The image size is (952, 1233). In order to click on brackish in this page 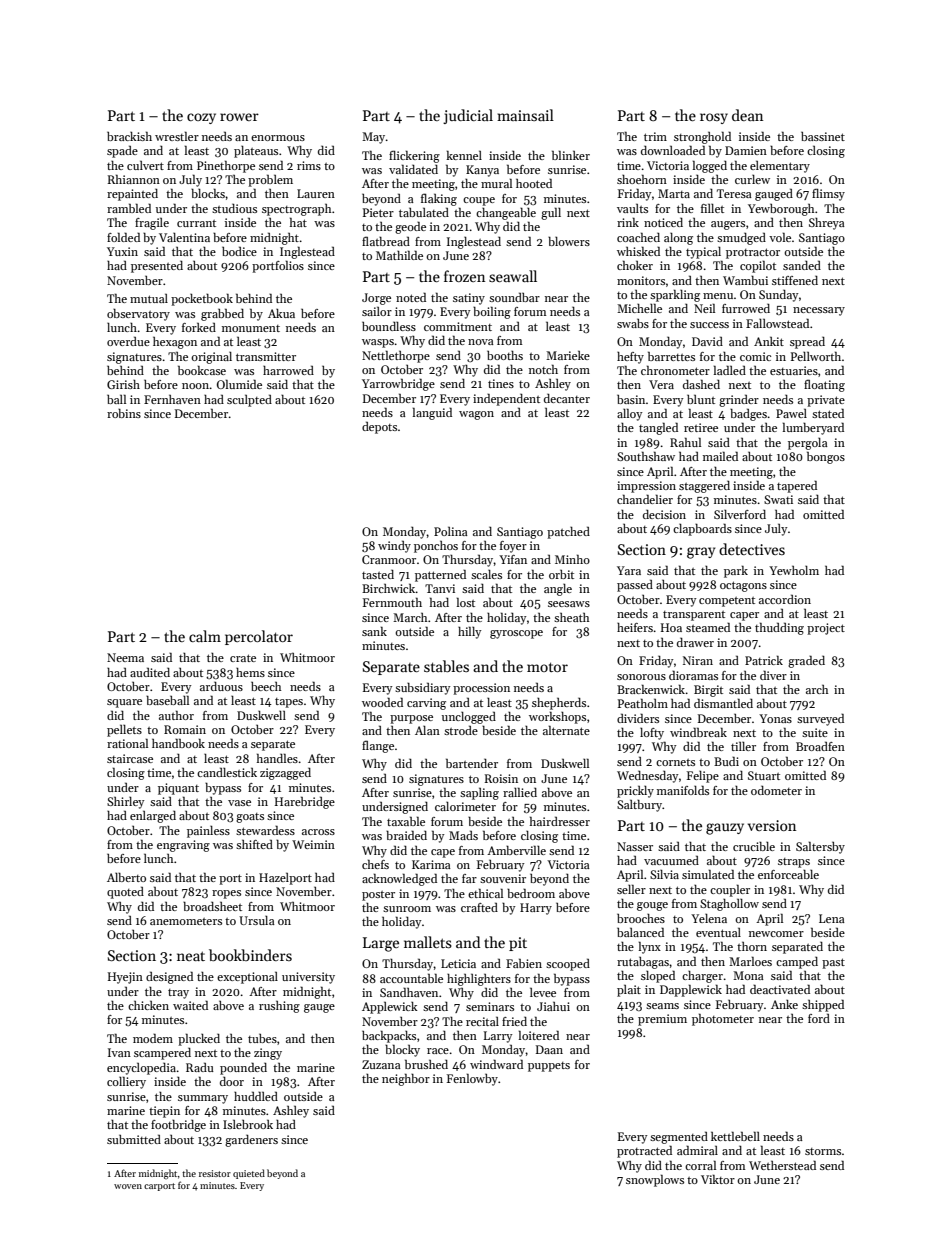, I will do `click(129, 136)`.
